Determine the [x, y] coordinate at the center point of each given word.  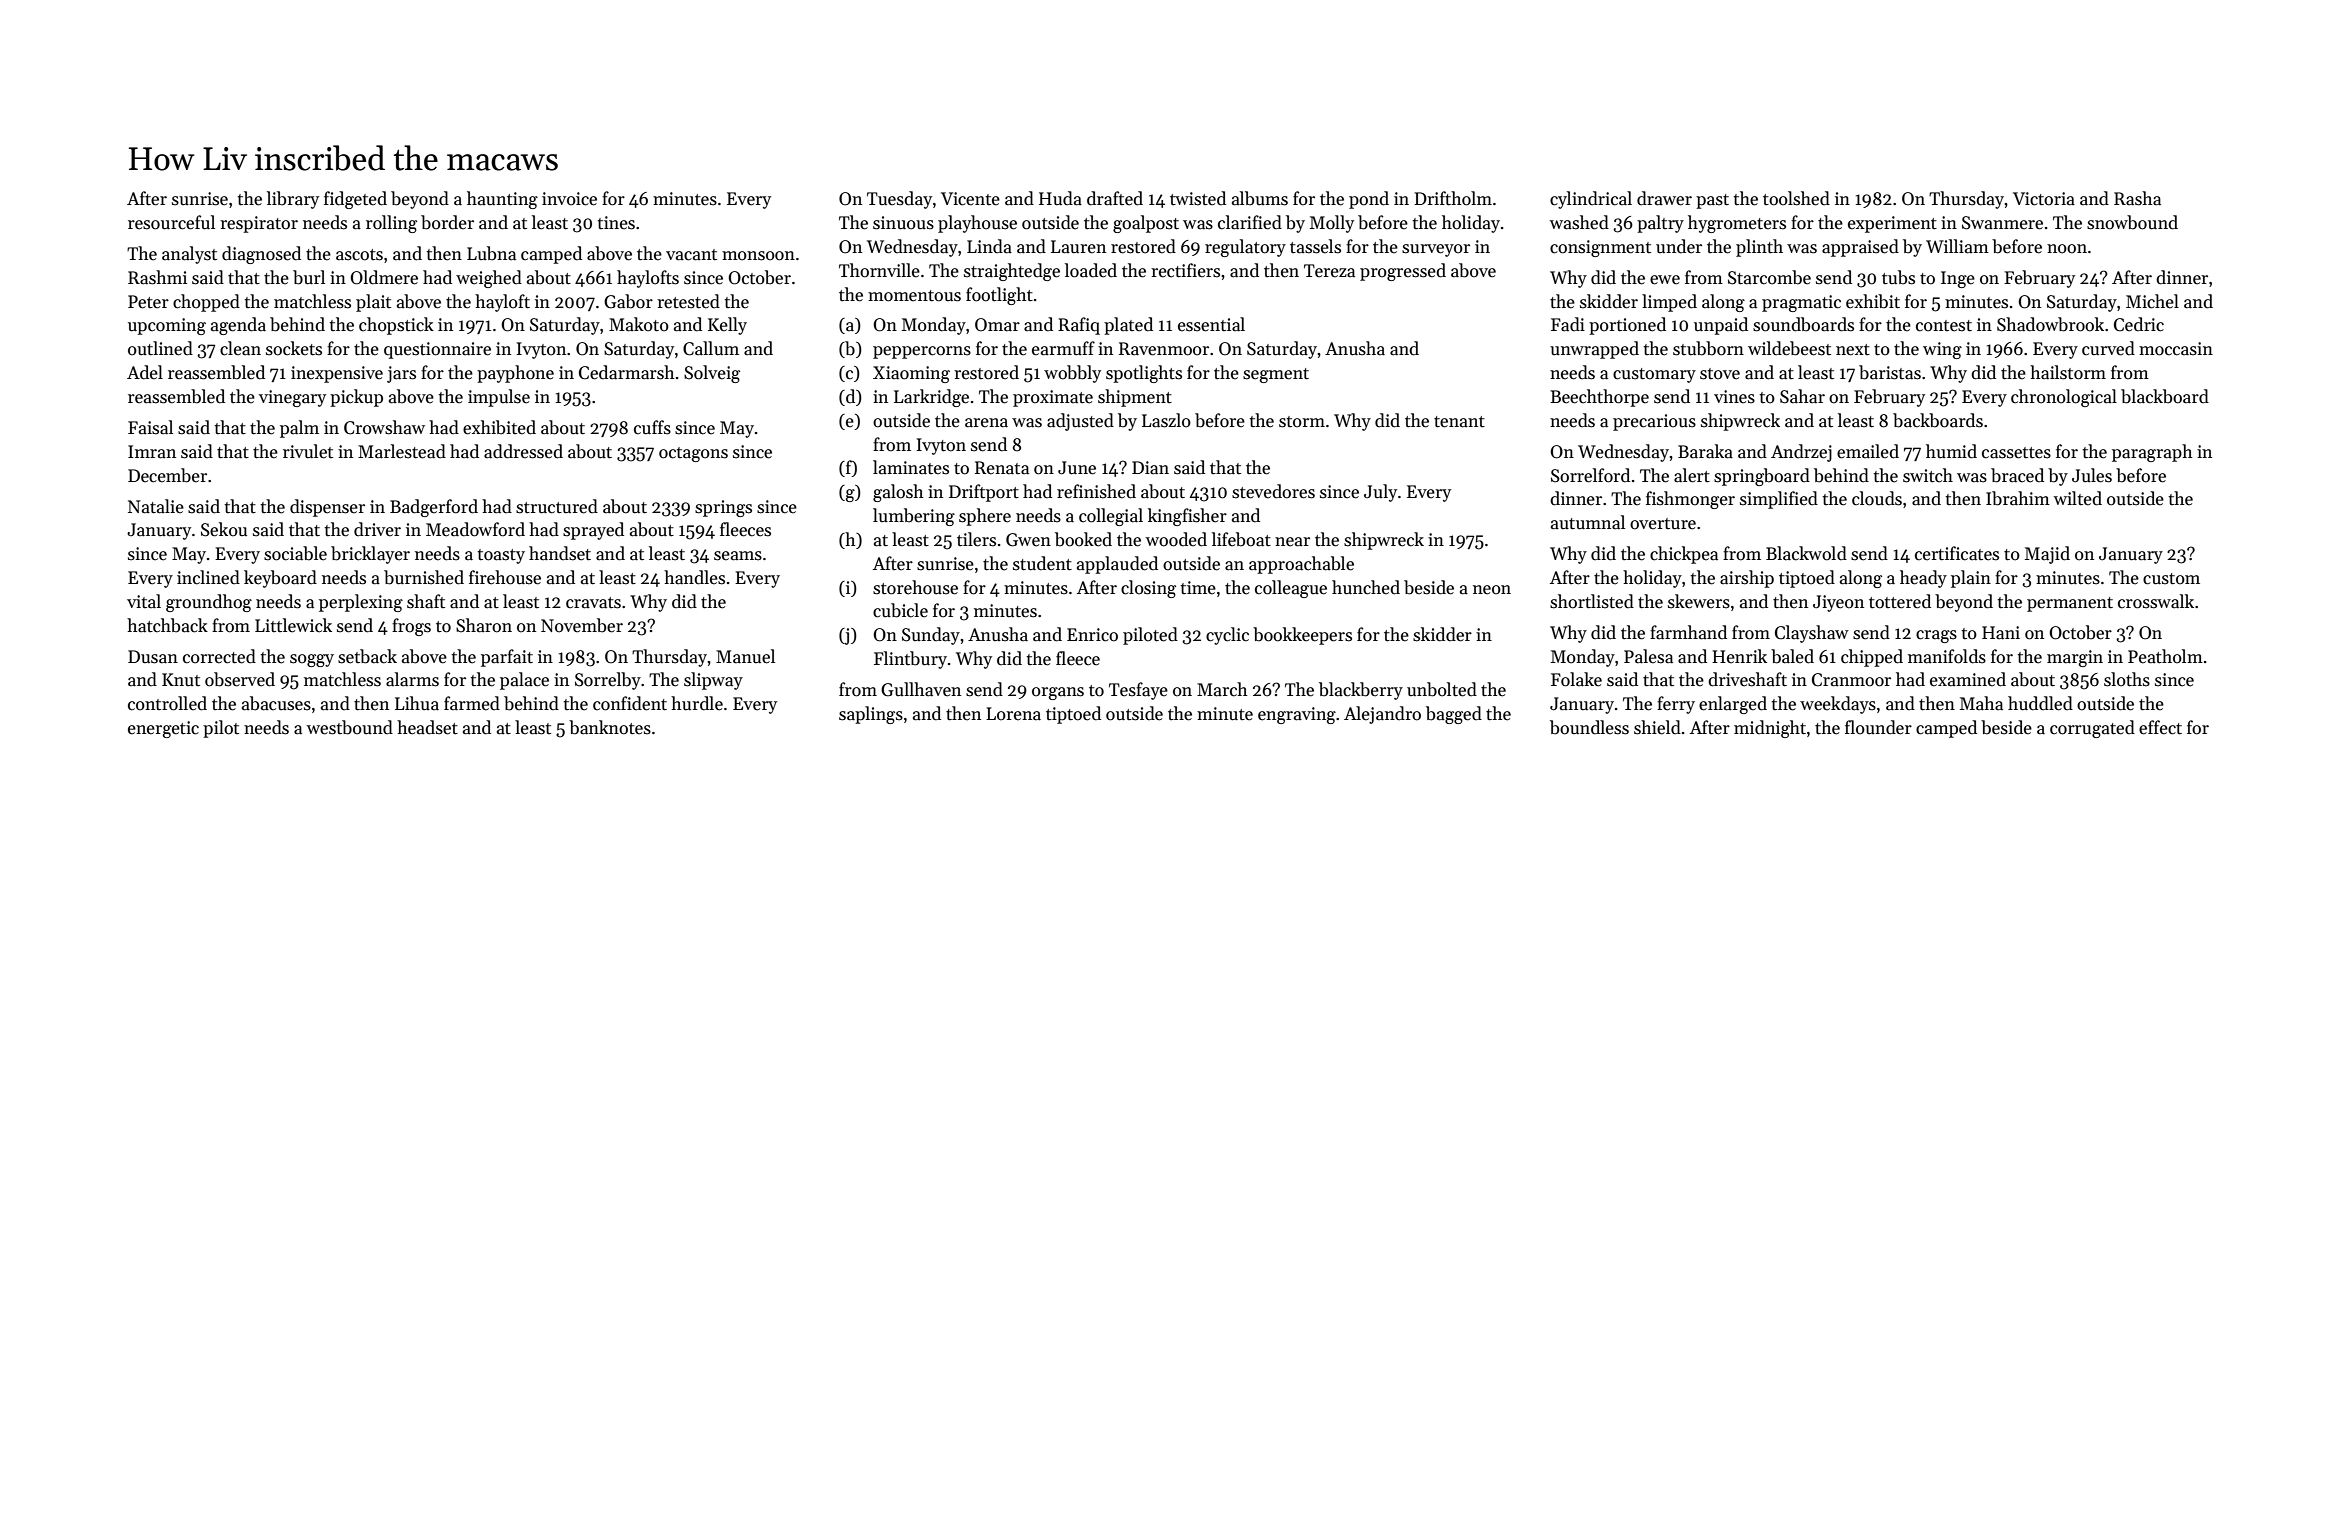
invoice [569, 199]
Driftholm [1453, 198]
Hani [2001, 633]
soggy [312, 660]
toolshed [1796, 198]
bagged [1454, 715]
